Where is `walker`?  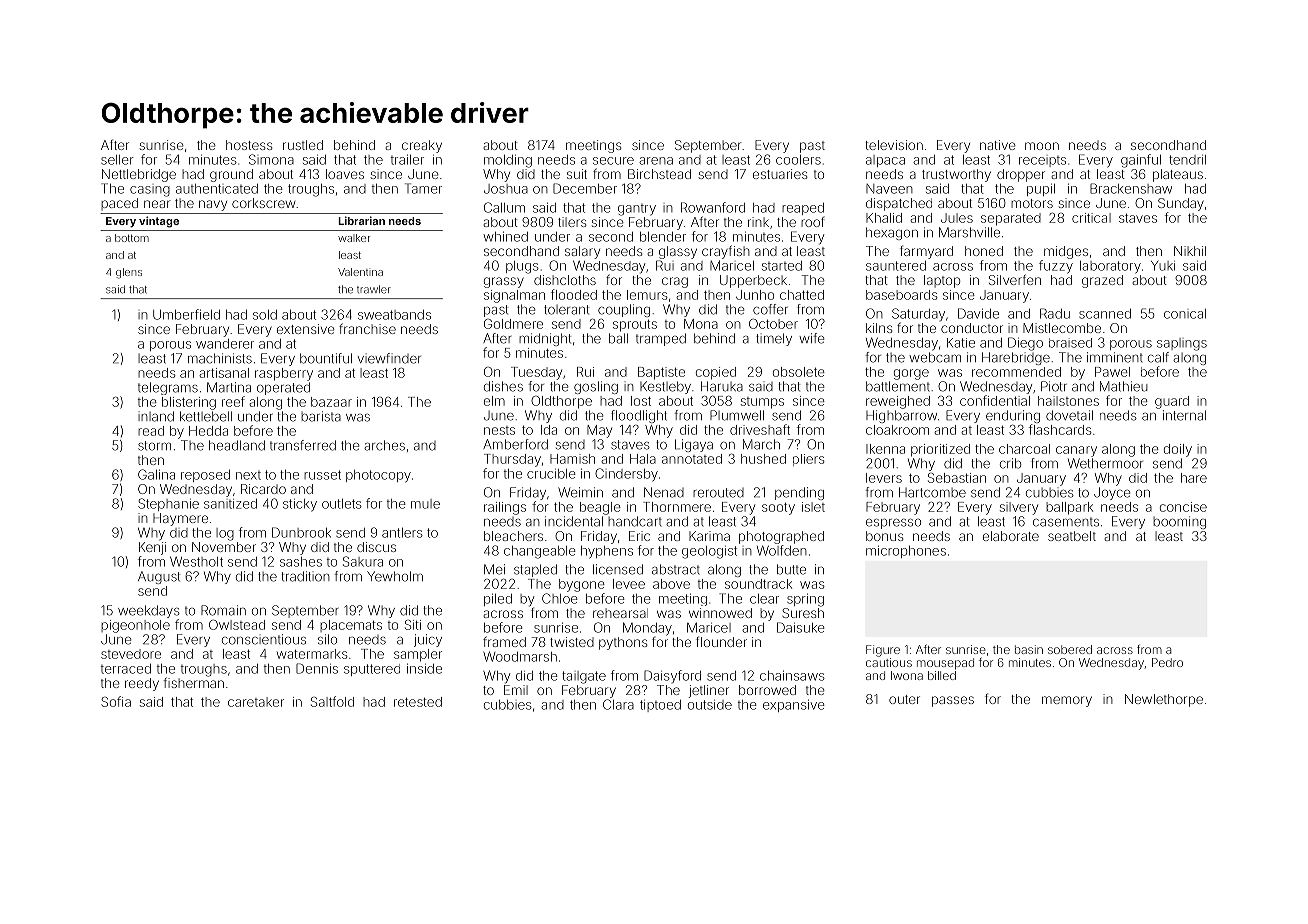
walker is located at coordinates (354, 238).
